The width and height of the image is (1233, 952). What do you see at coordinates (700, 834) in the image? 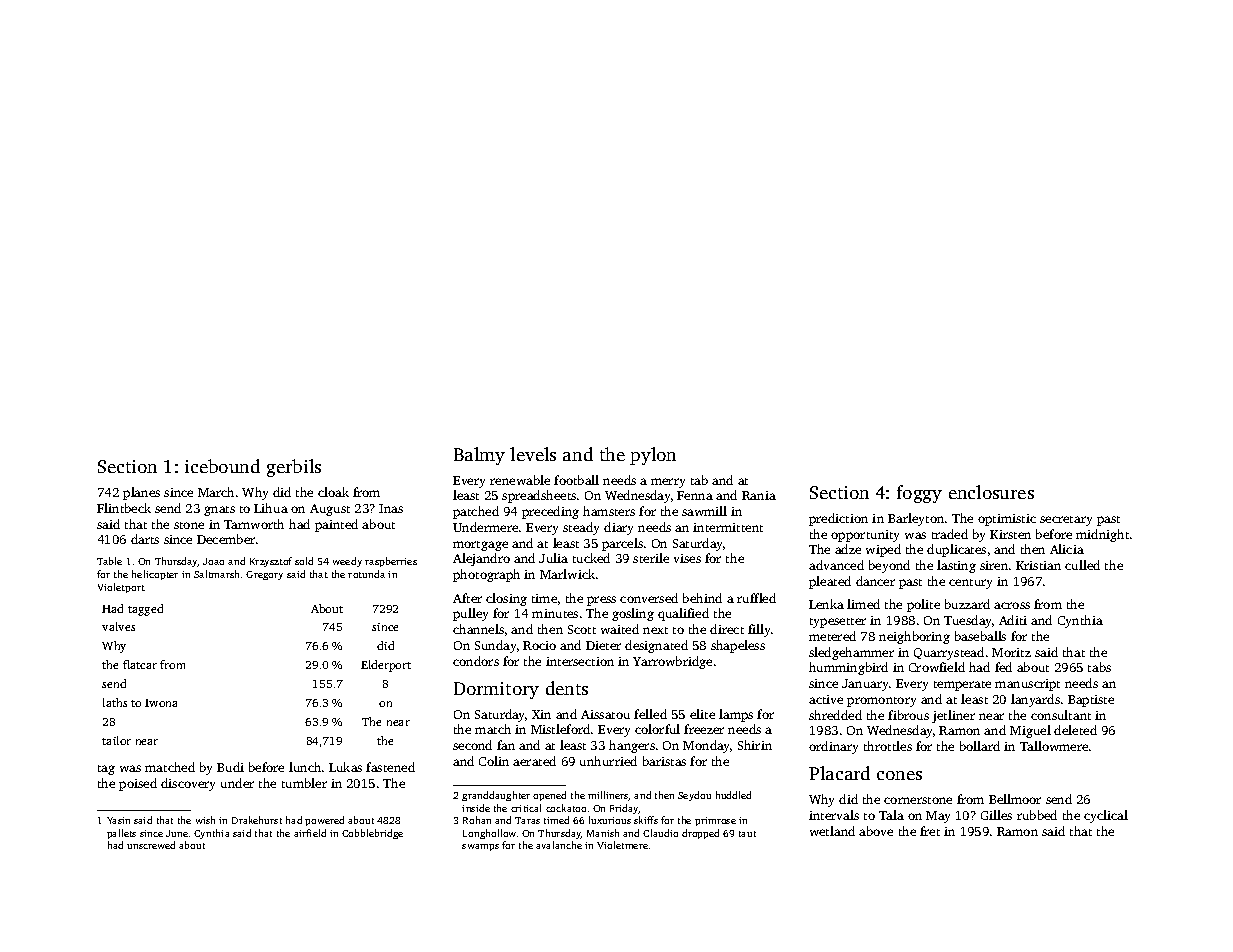
I see `dropped` at bounding box center [700, 834].
